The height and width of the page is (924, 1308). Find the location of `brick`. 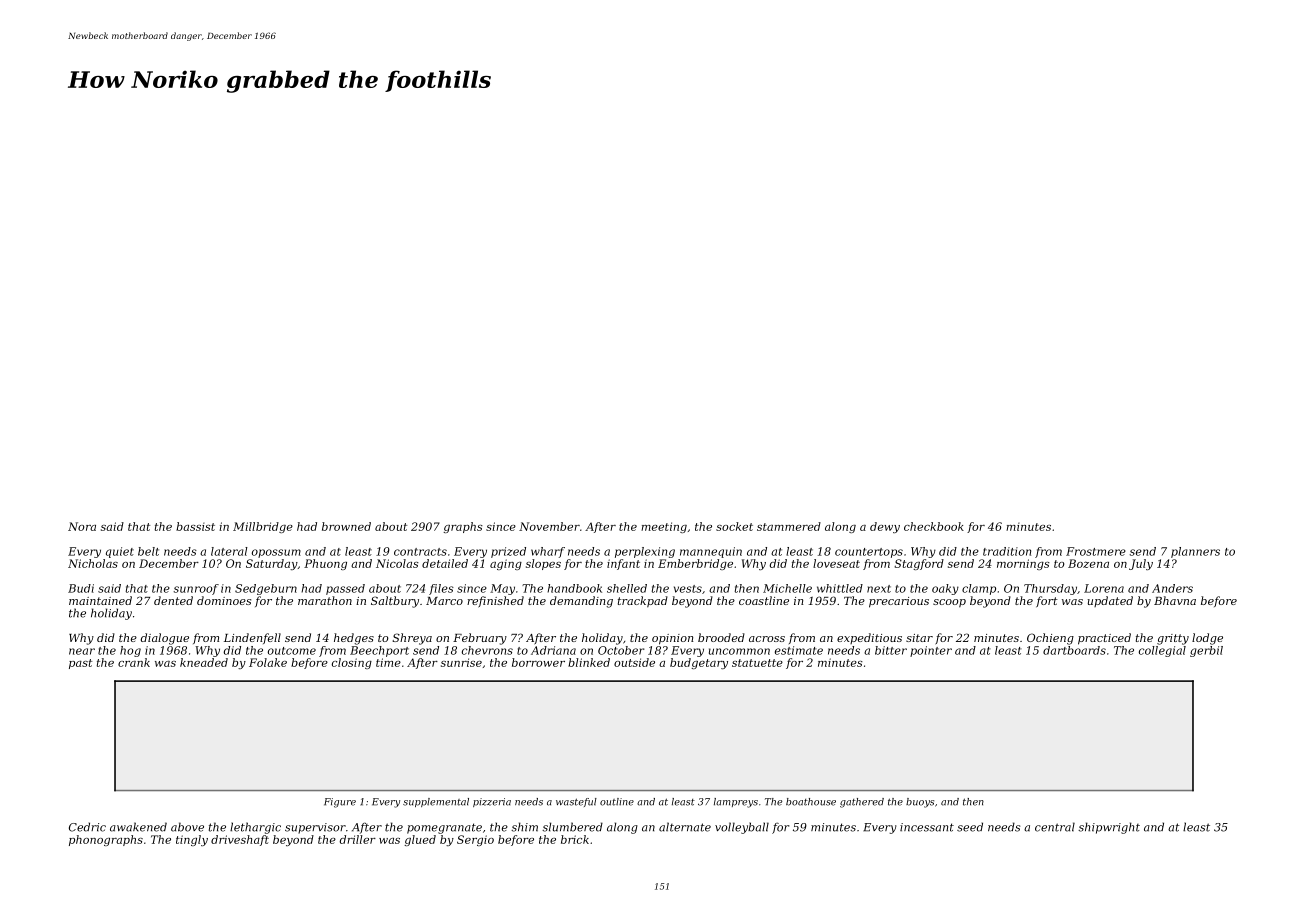

brick is located at coordinates (575, 839).
